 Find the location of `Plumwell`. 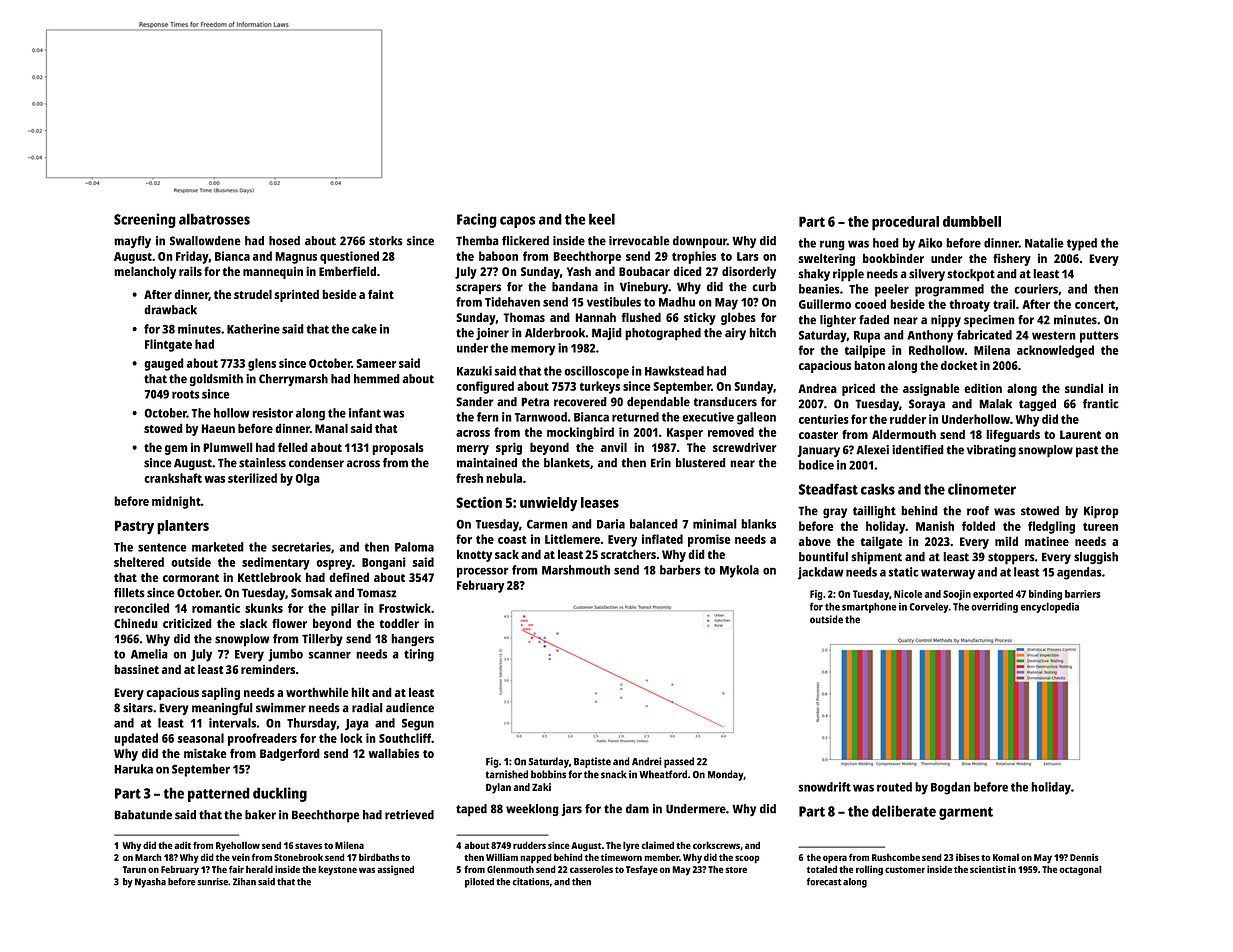

Plumwell is located at coordinates (228, 447).
